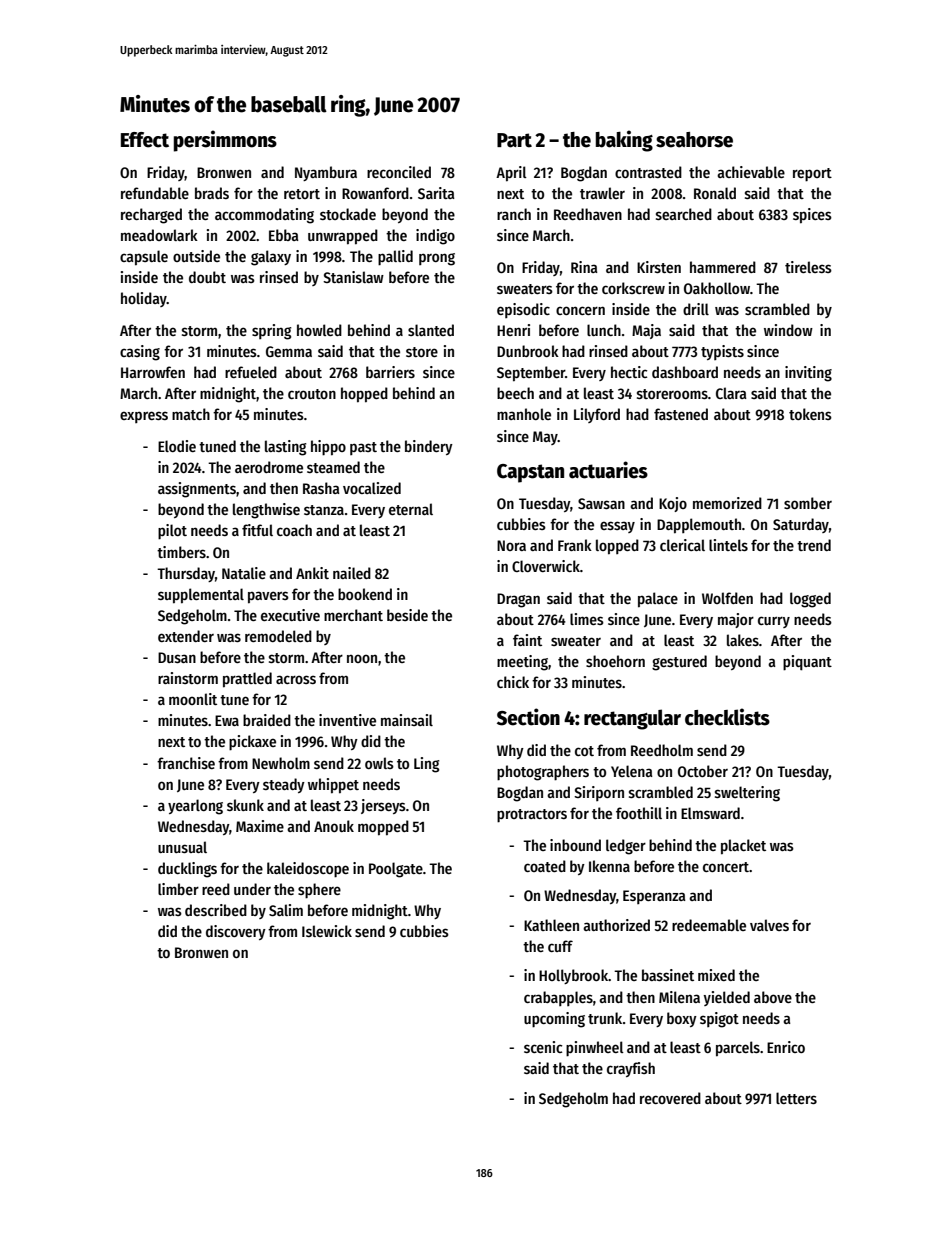  What do you see at coordinates (546, 566) in the document?
I see `Cloverwick` at bounding box center [546, 566].
